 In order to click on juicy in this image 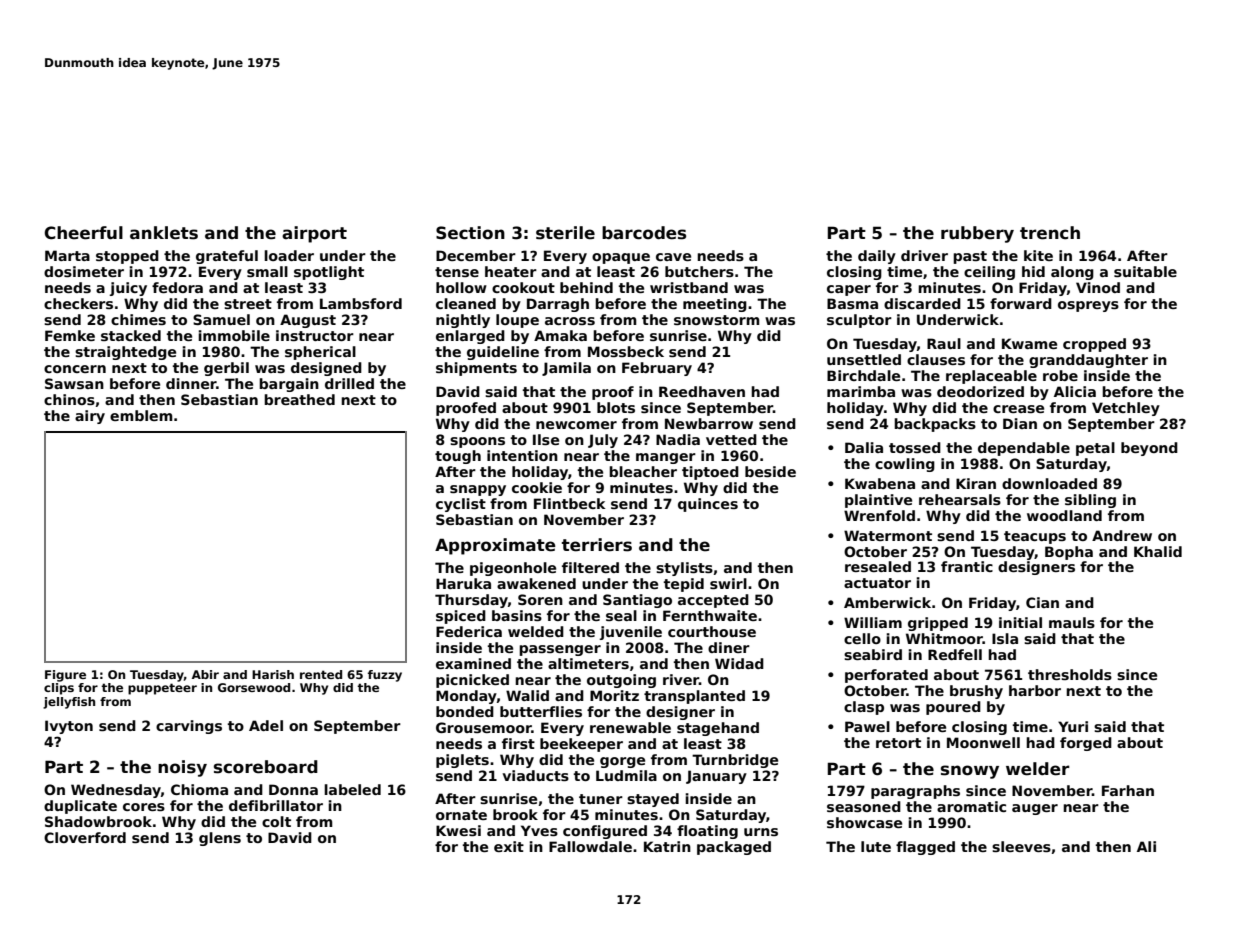, I will do `click(128, 289)`.
